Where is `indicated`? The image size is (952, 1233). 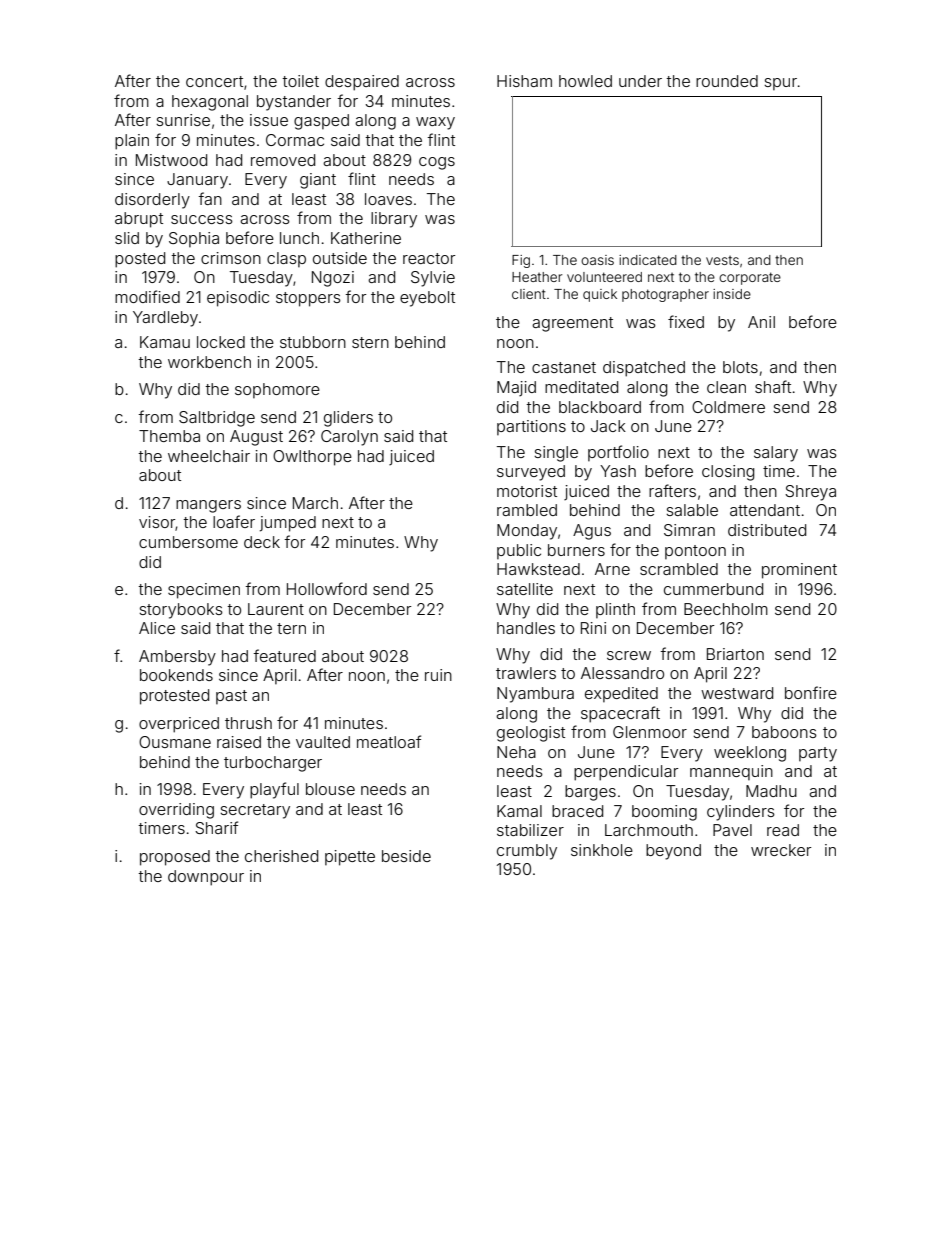
indicated is located at coordinates (648, 260).
